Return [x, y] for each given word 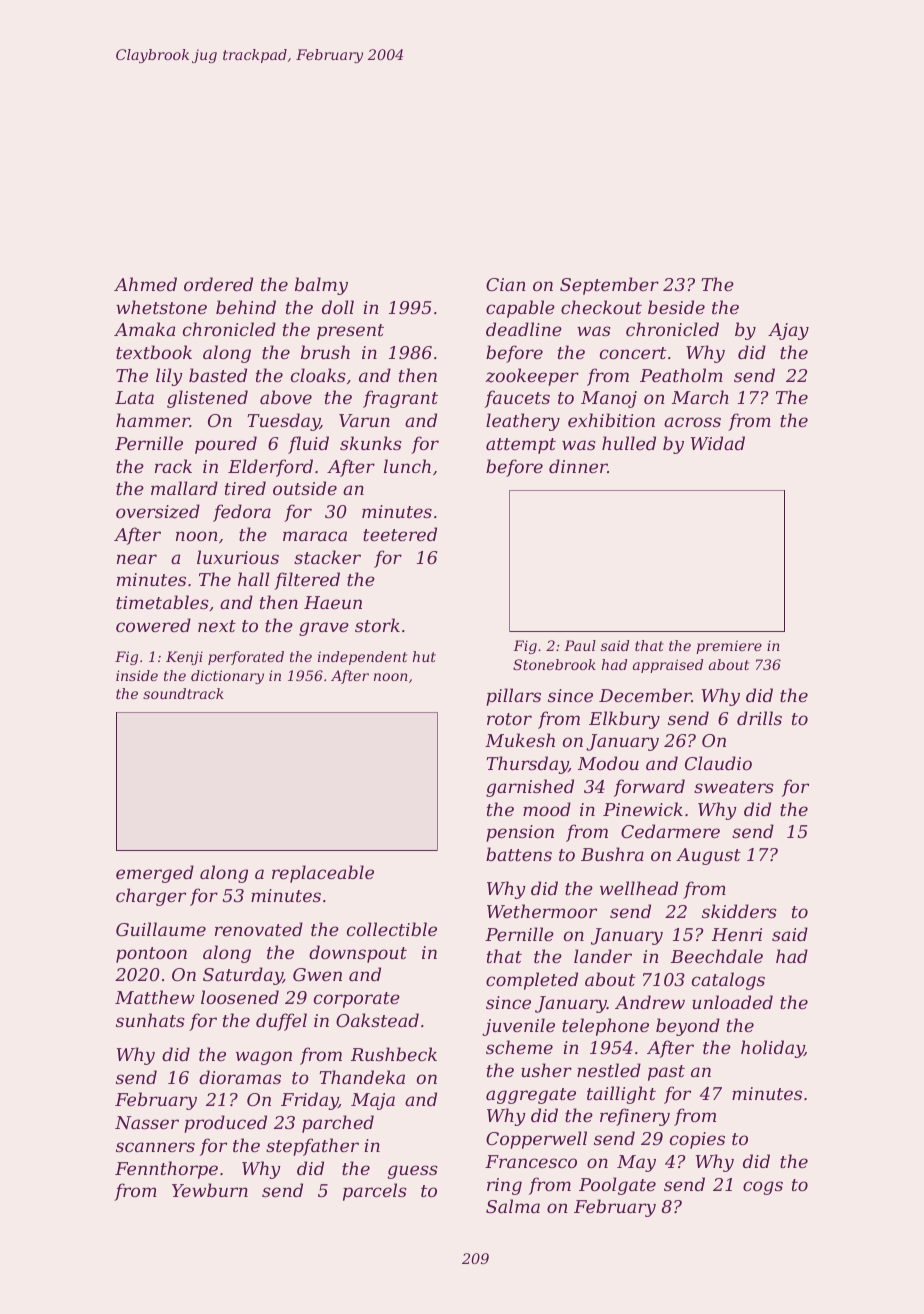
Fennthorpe [166, 1170]
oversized [158, 511]
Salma [513, 1206]
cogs [763, 1188]
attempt [521, 446]
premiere [729, 647]
